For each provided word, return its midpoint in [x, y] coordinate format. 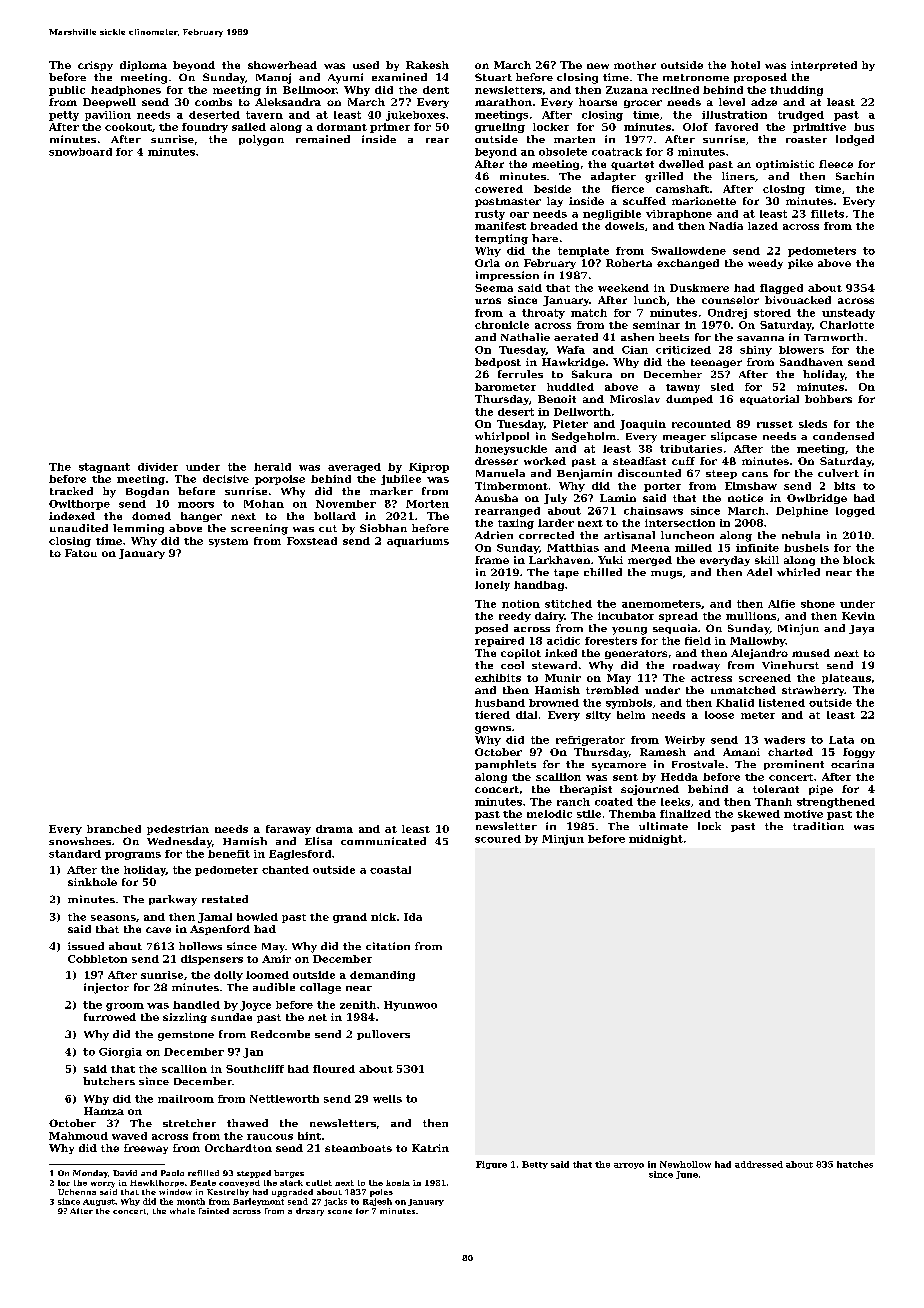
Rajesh [377, 1202]
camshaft [682, 189]
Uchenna [77, 1192]
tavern [264, 115]
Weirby [685, 741]
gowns [493, 730]
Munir [563, 678]
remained [323, 139]
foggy [859, 753]
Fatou [81, 553]
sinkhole [92, 882]
